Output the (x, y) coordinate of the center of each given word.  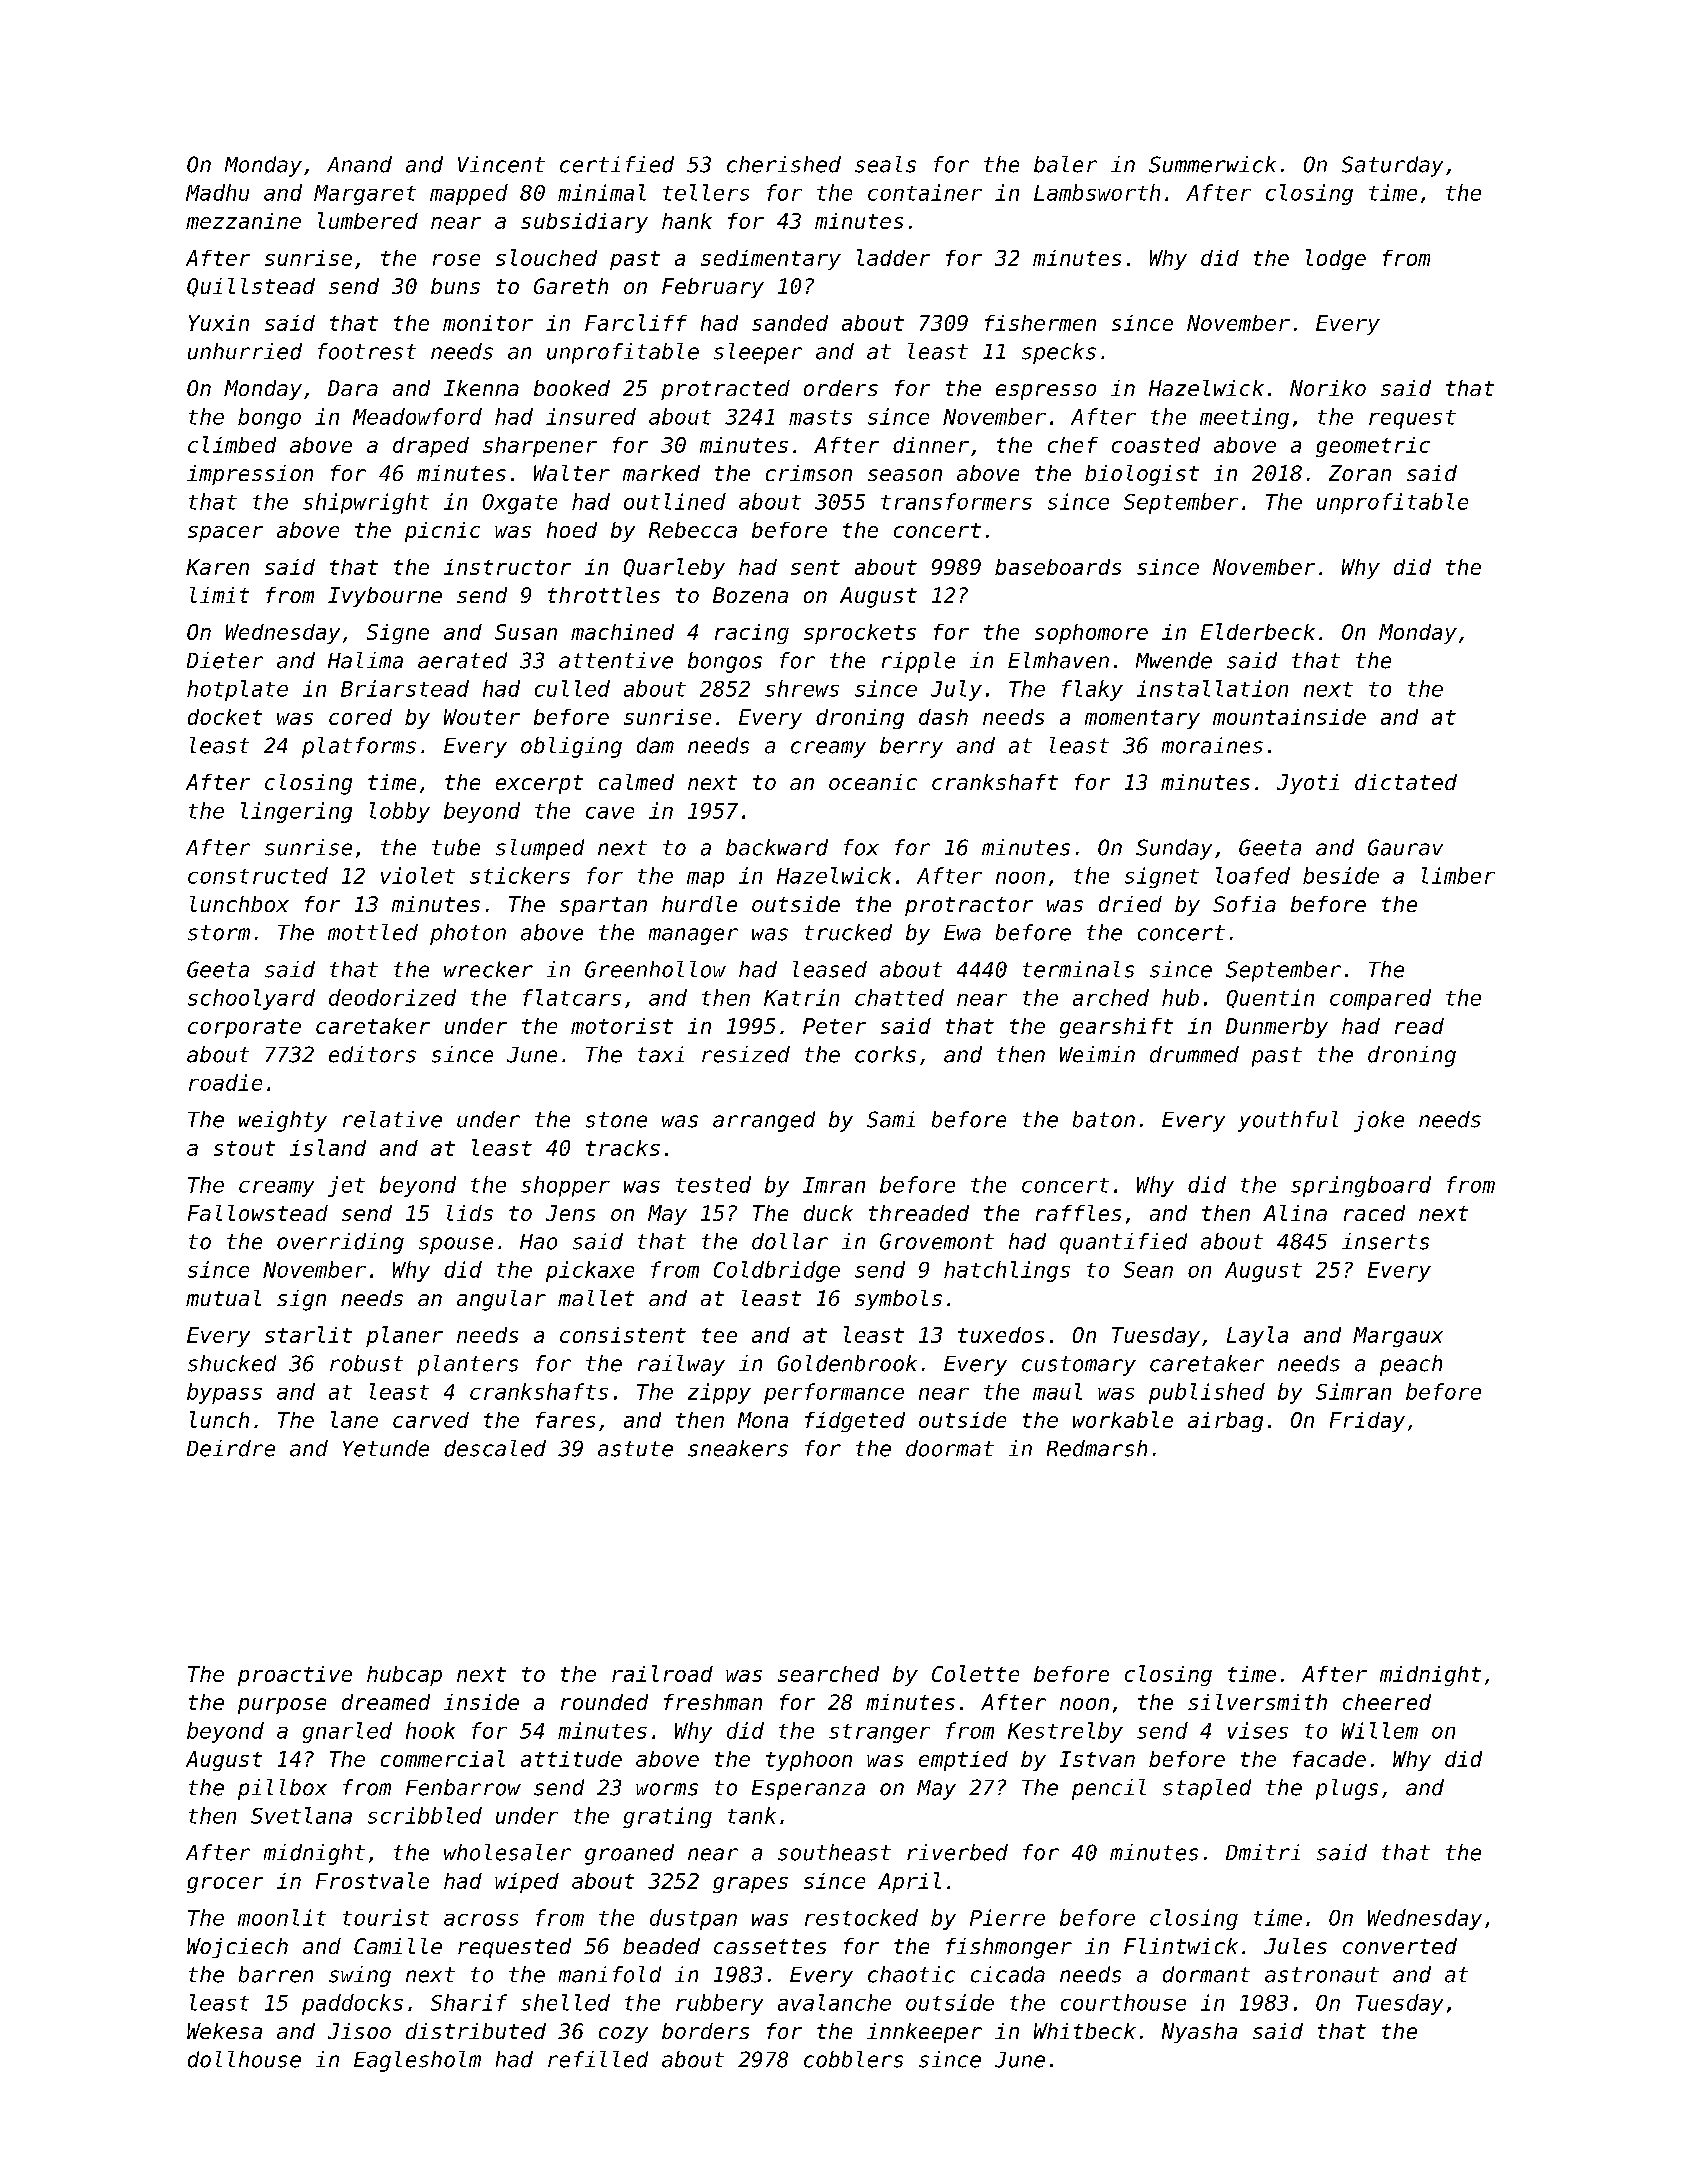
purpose (282, 1706)
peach (1411, 1365)
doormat (950, 1448)
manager (693, 936)
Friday (1367, 1422)
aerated (462, 660)
